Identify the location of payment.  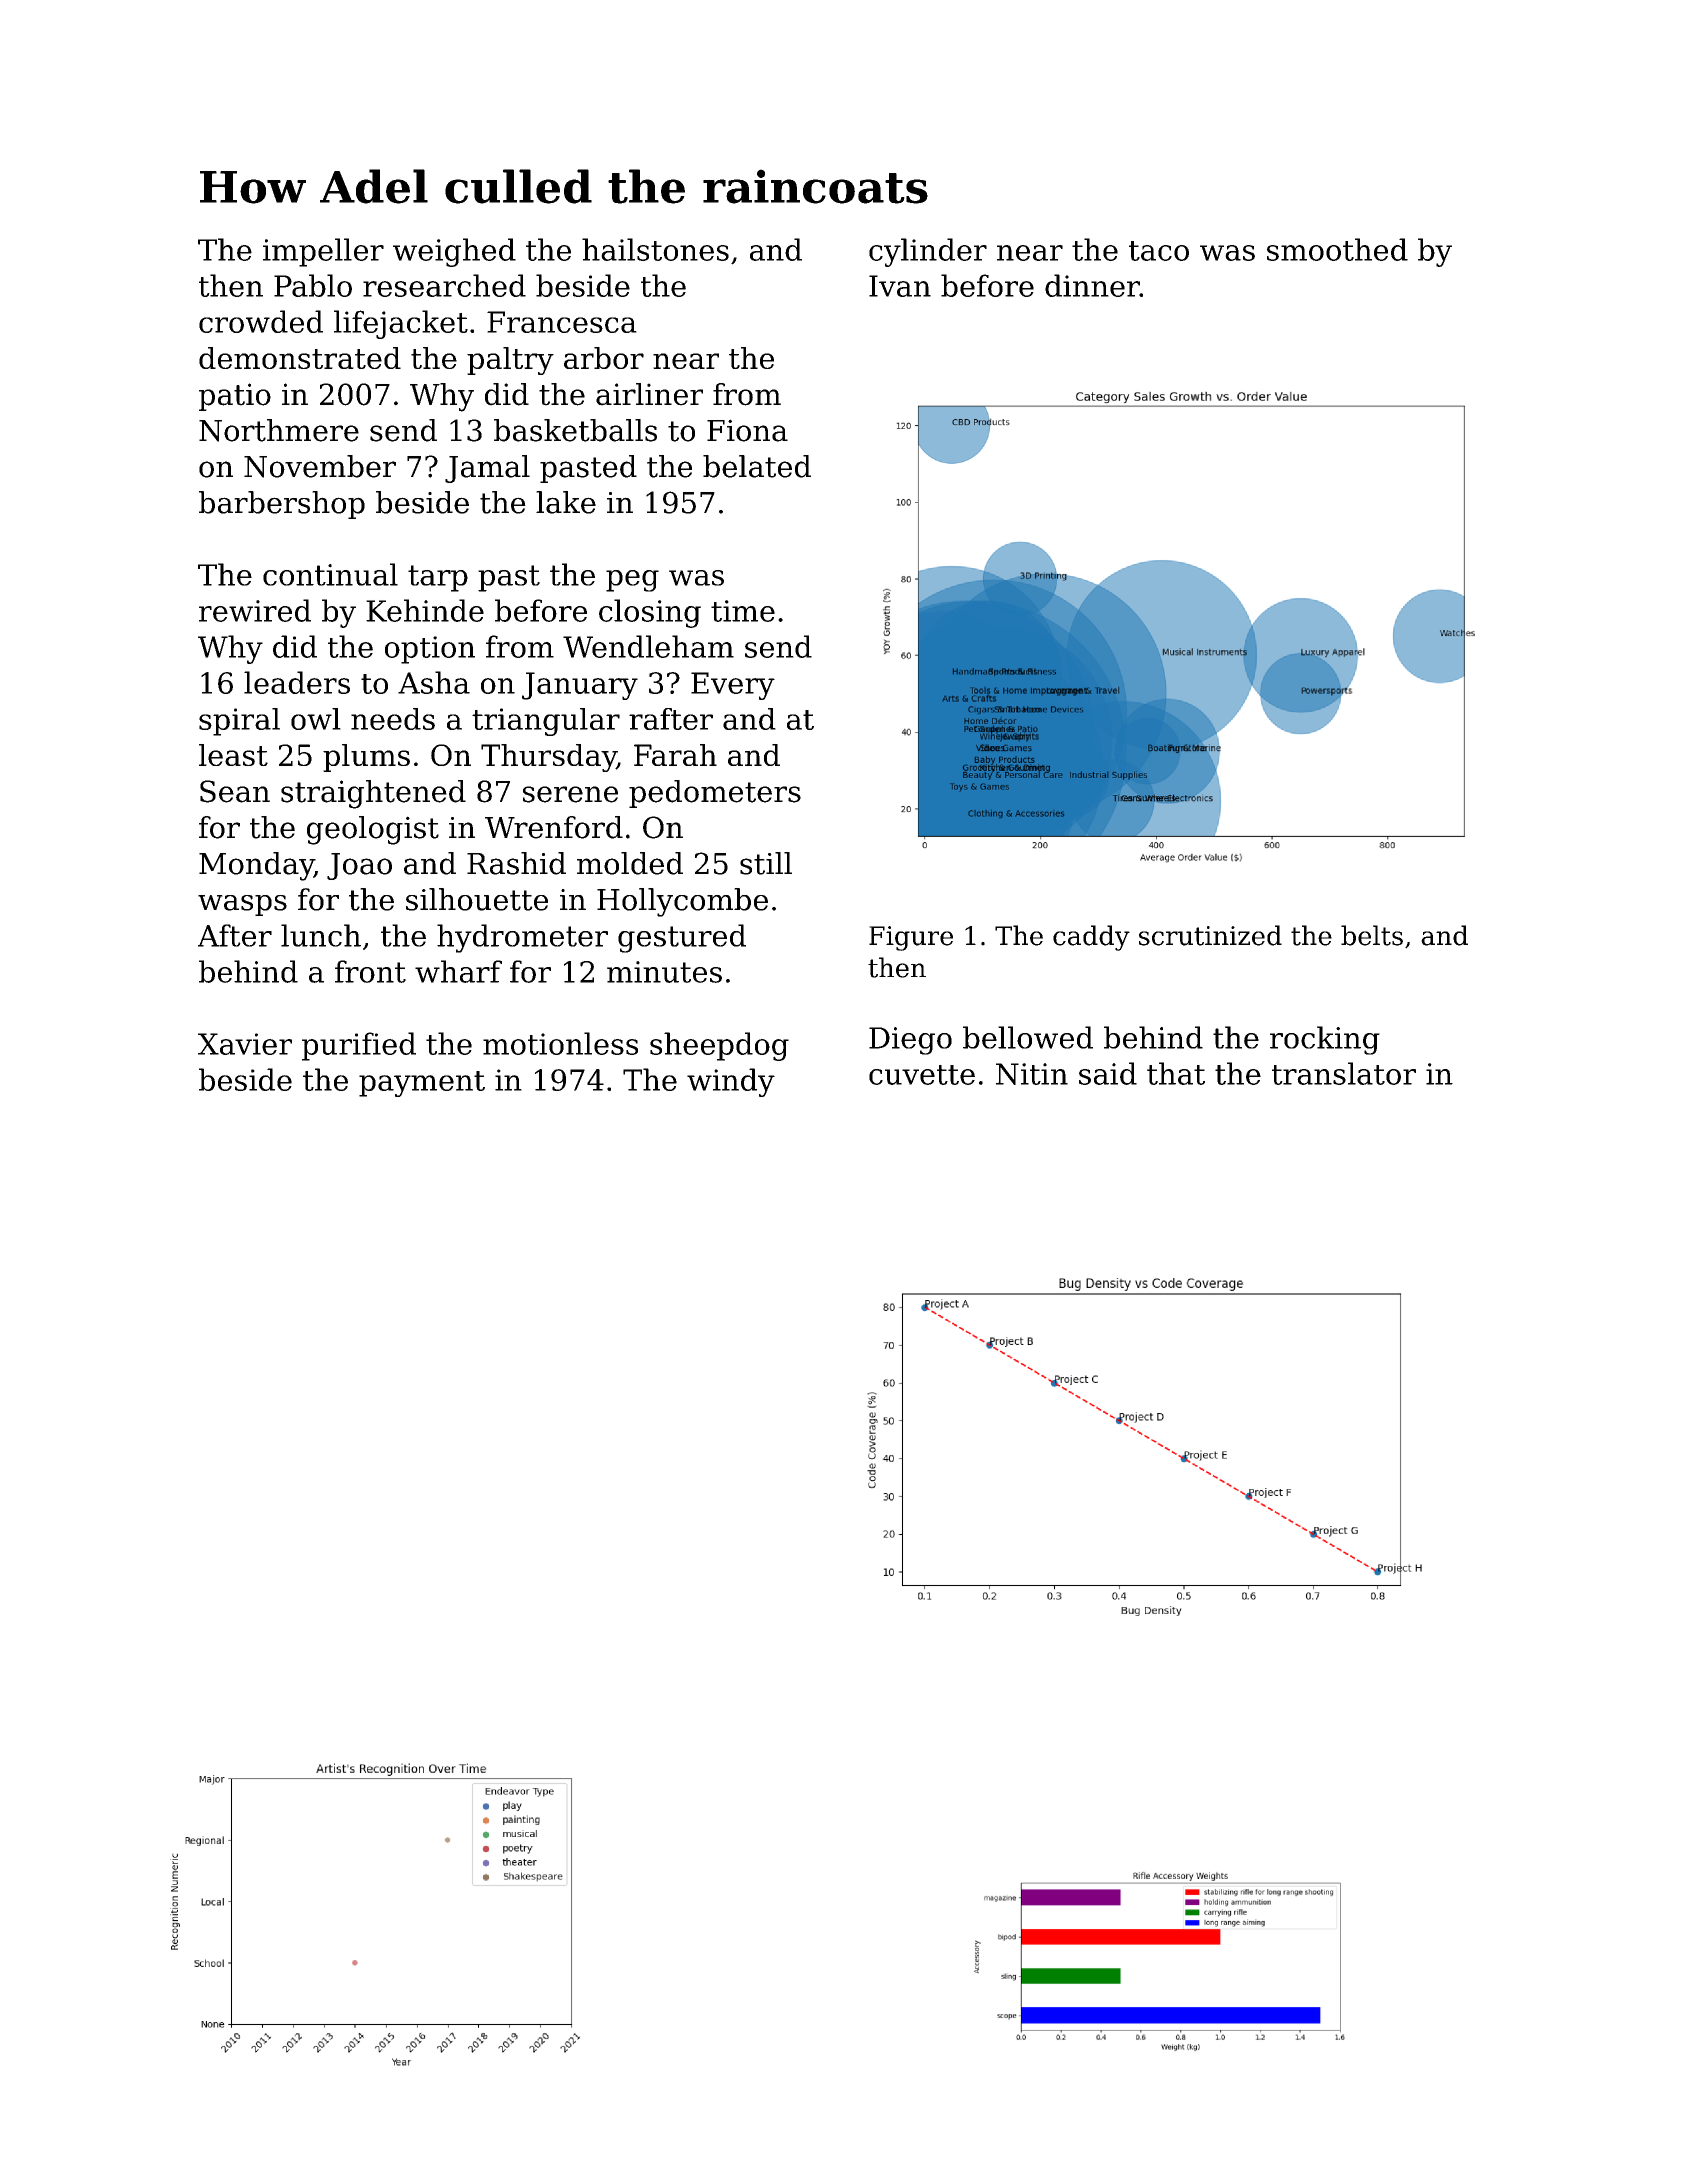
(422, 1084).
